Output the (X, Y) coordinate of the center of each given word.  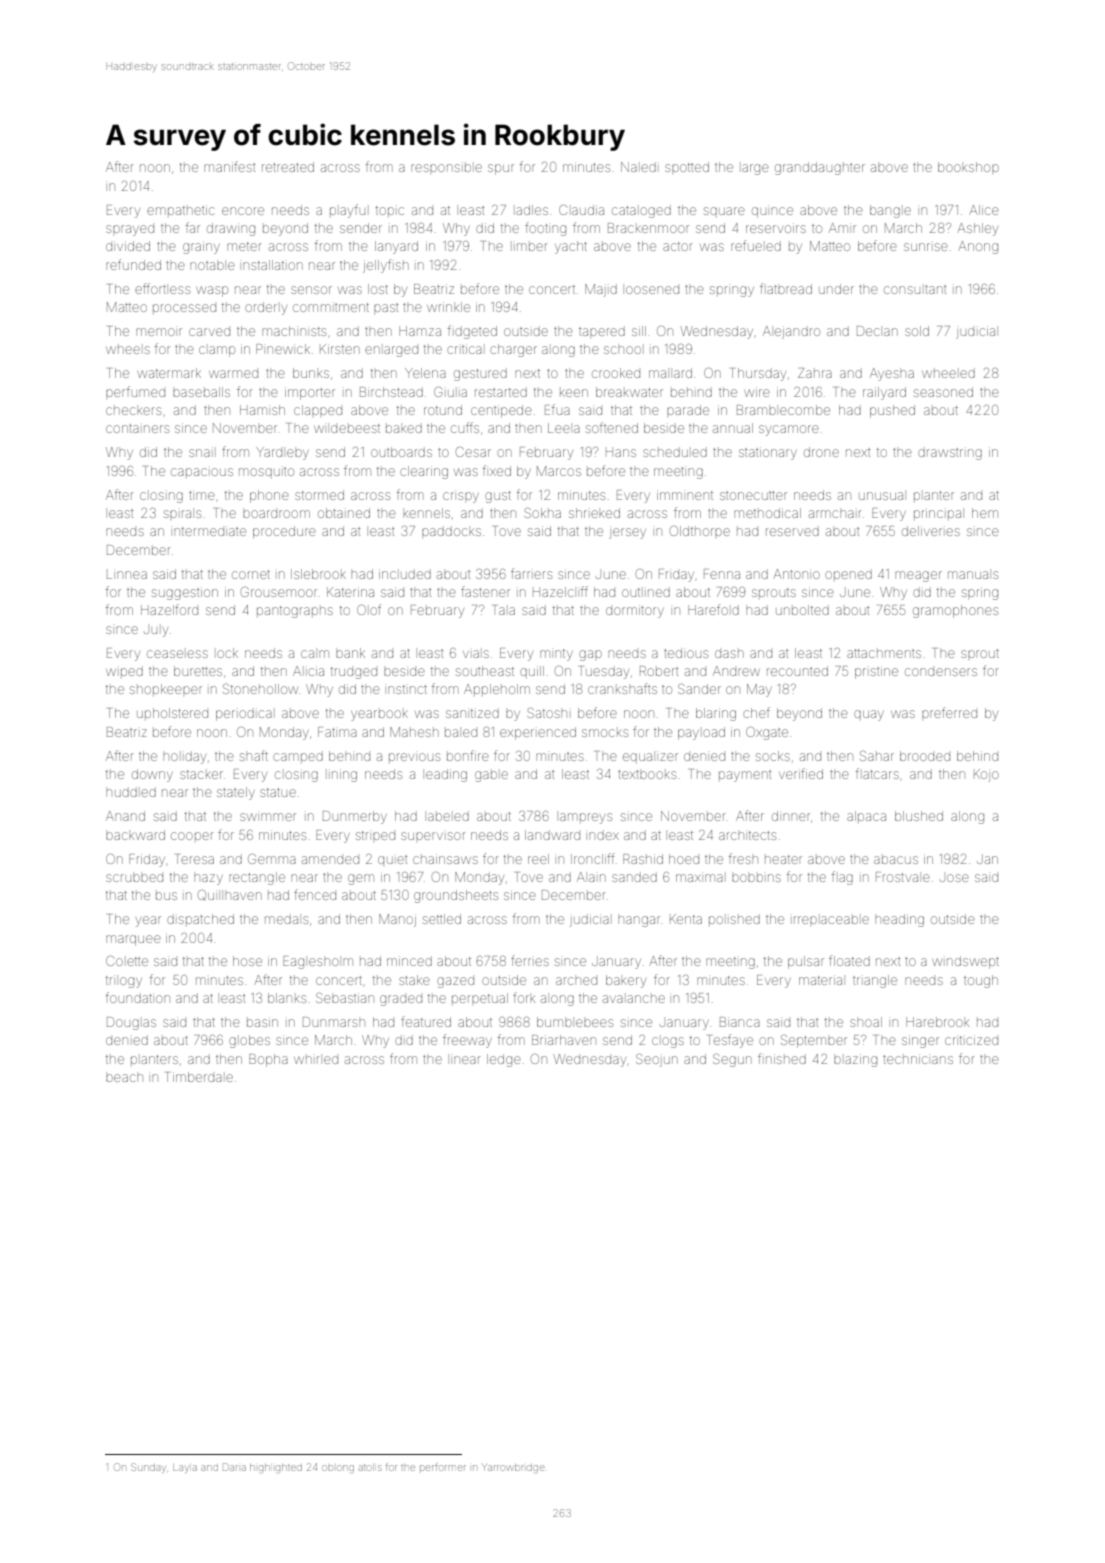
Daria (234, 1467)
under (836, 289)
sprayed (130, 230)
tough (981, 981)
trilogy (124, 982)
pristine (876, 672)
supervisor (433, 836)
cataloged (641, 211)
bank (350, 653)
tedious (686, 653)
